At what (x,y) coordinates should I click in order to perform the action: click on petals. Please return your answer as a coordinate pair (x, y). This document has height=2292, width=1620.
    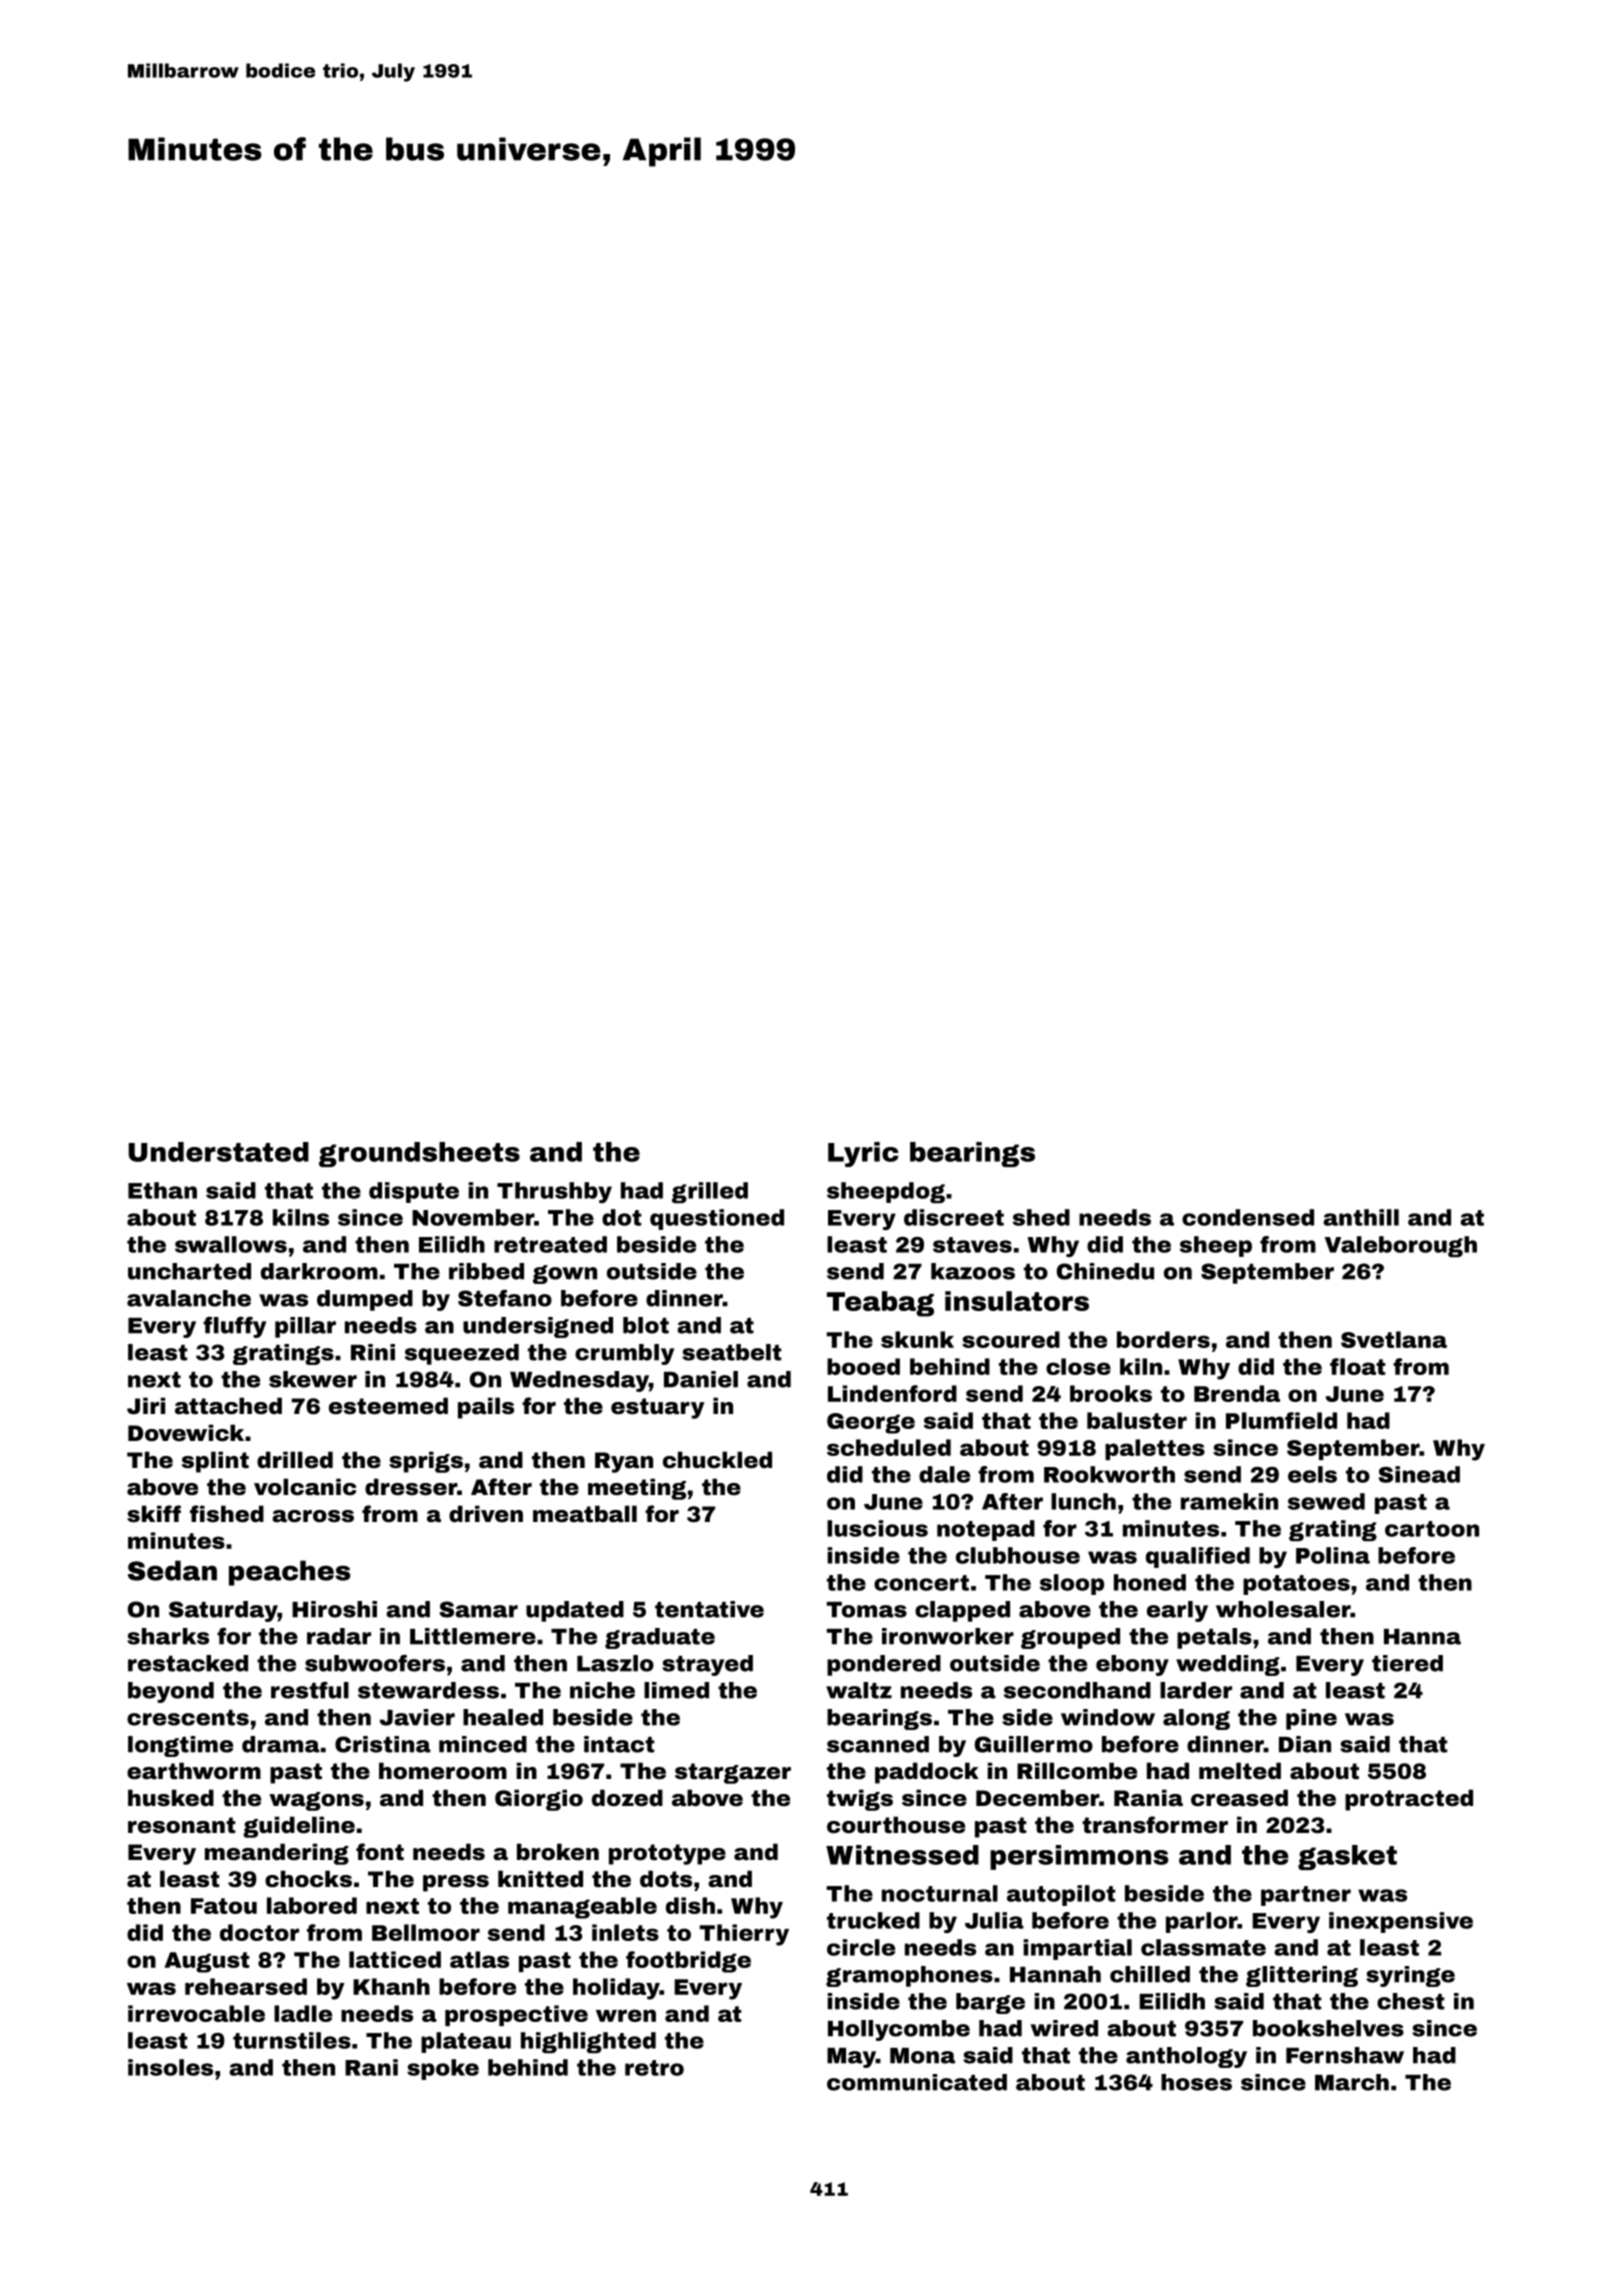
    Looking at the image, I should click on (1214, 1638).
